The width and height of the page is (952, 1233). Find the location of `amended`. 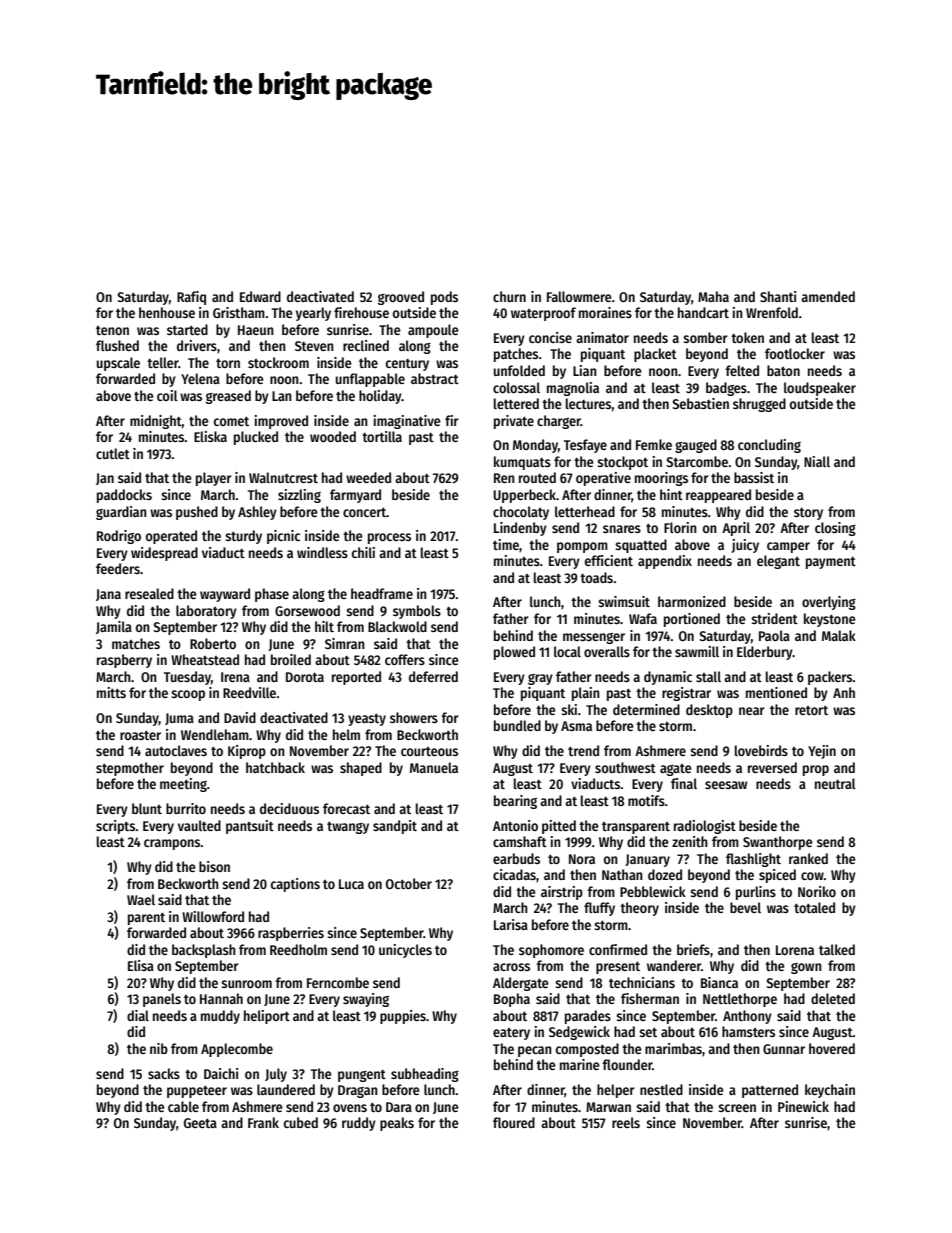

amended is located at coordinates (828, 296).
